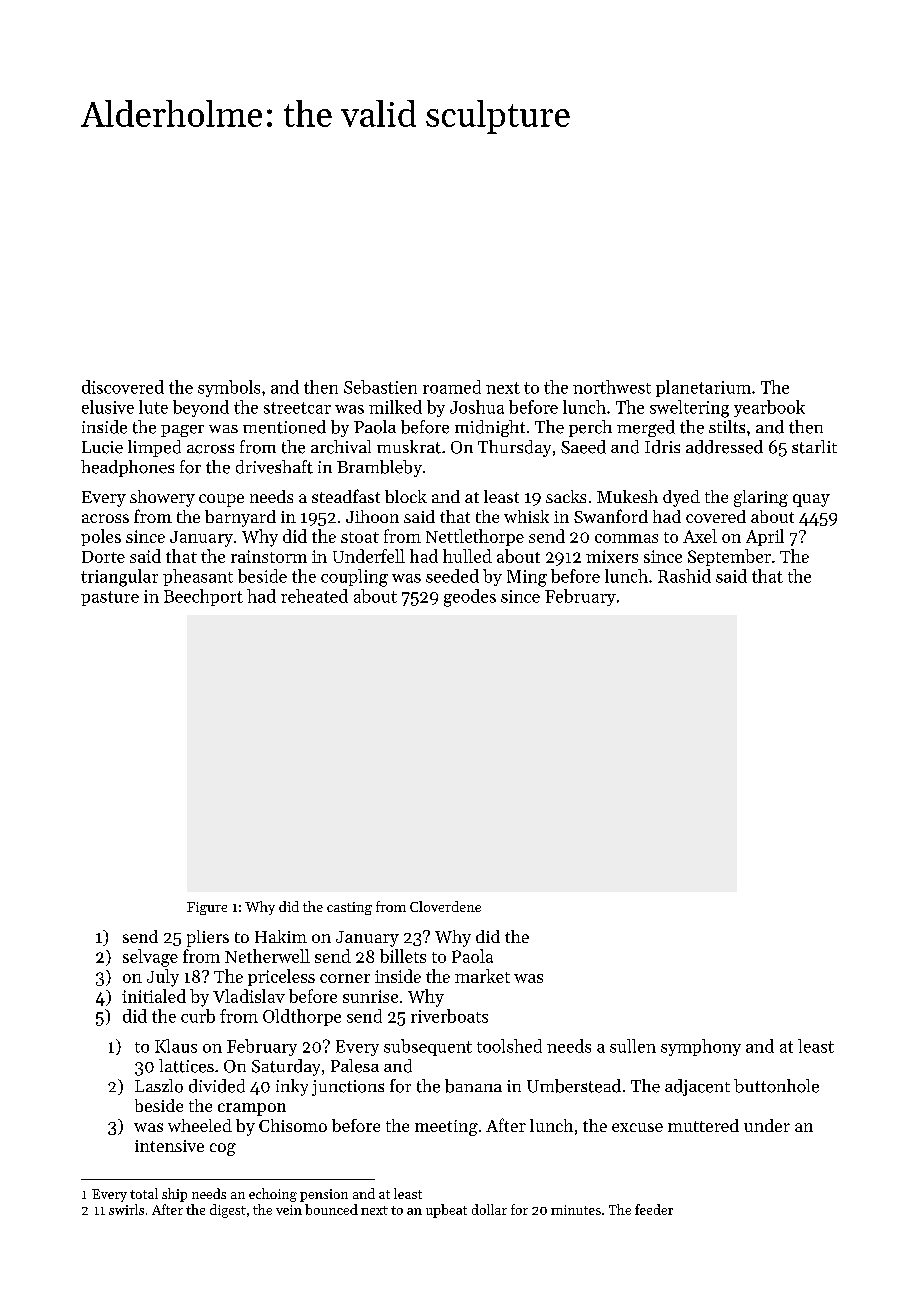 The height and width of the image is (1314, 924). Describe the element at coordinates (289, 1210) in the image. I see `vein` at that location.
